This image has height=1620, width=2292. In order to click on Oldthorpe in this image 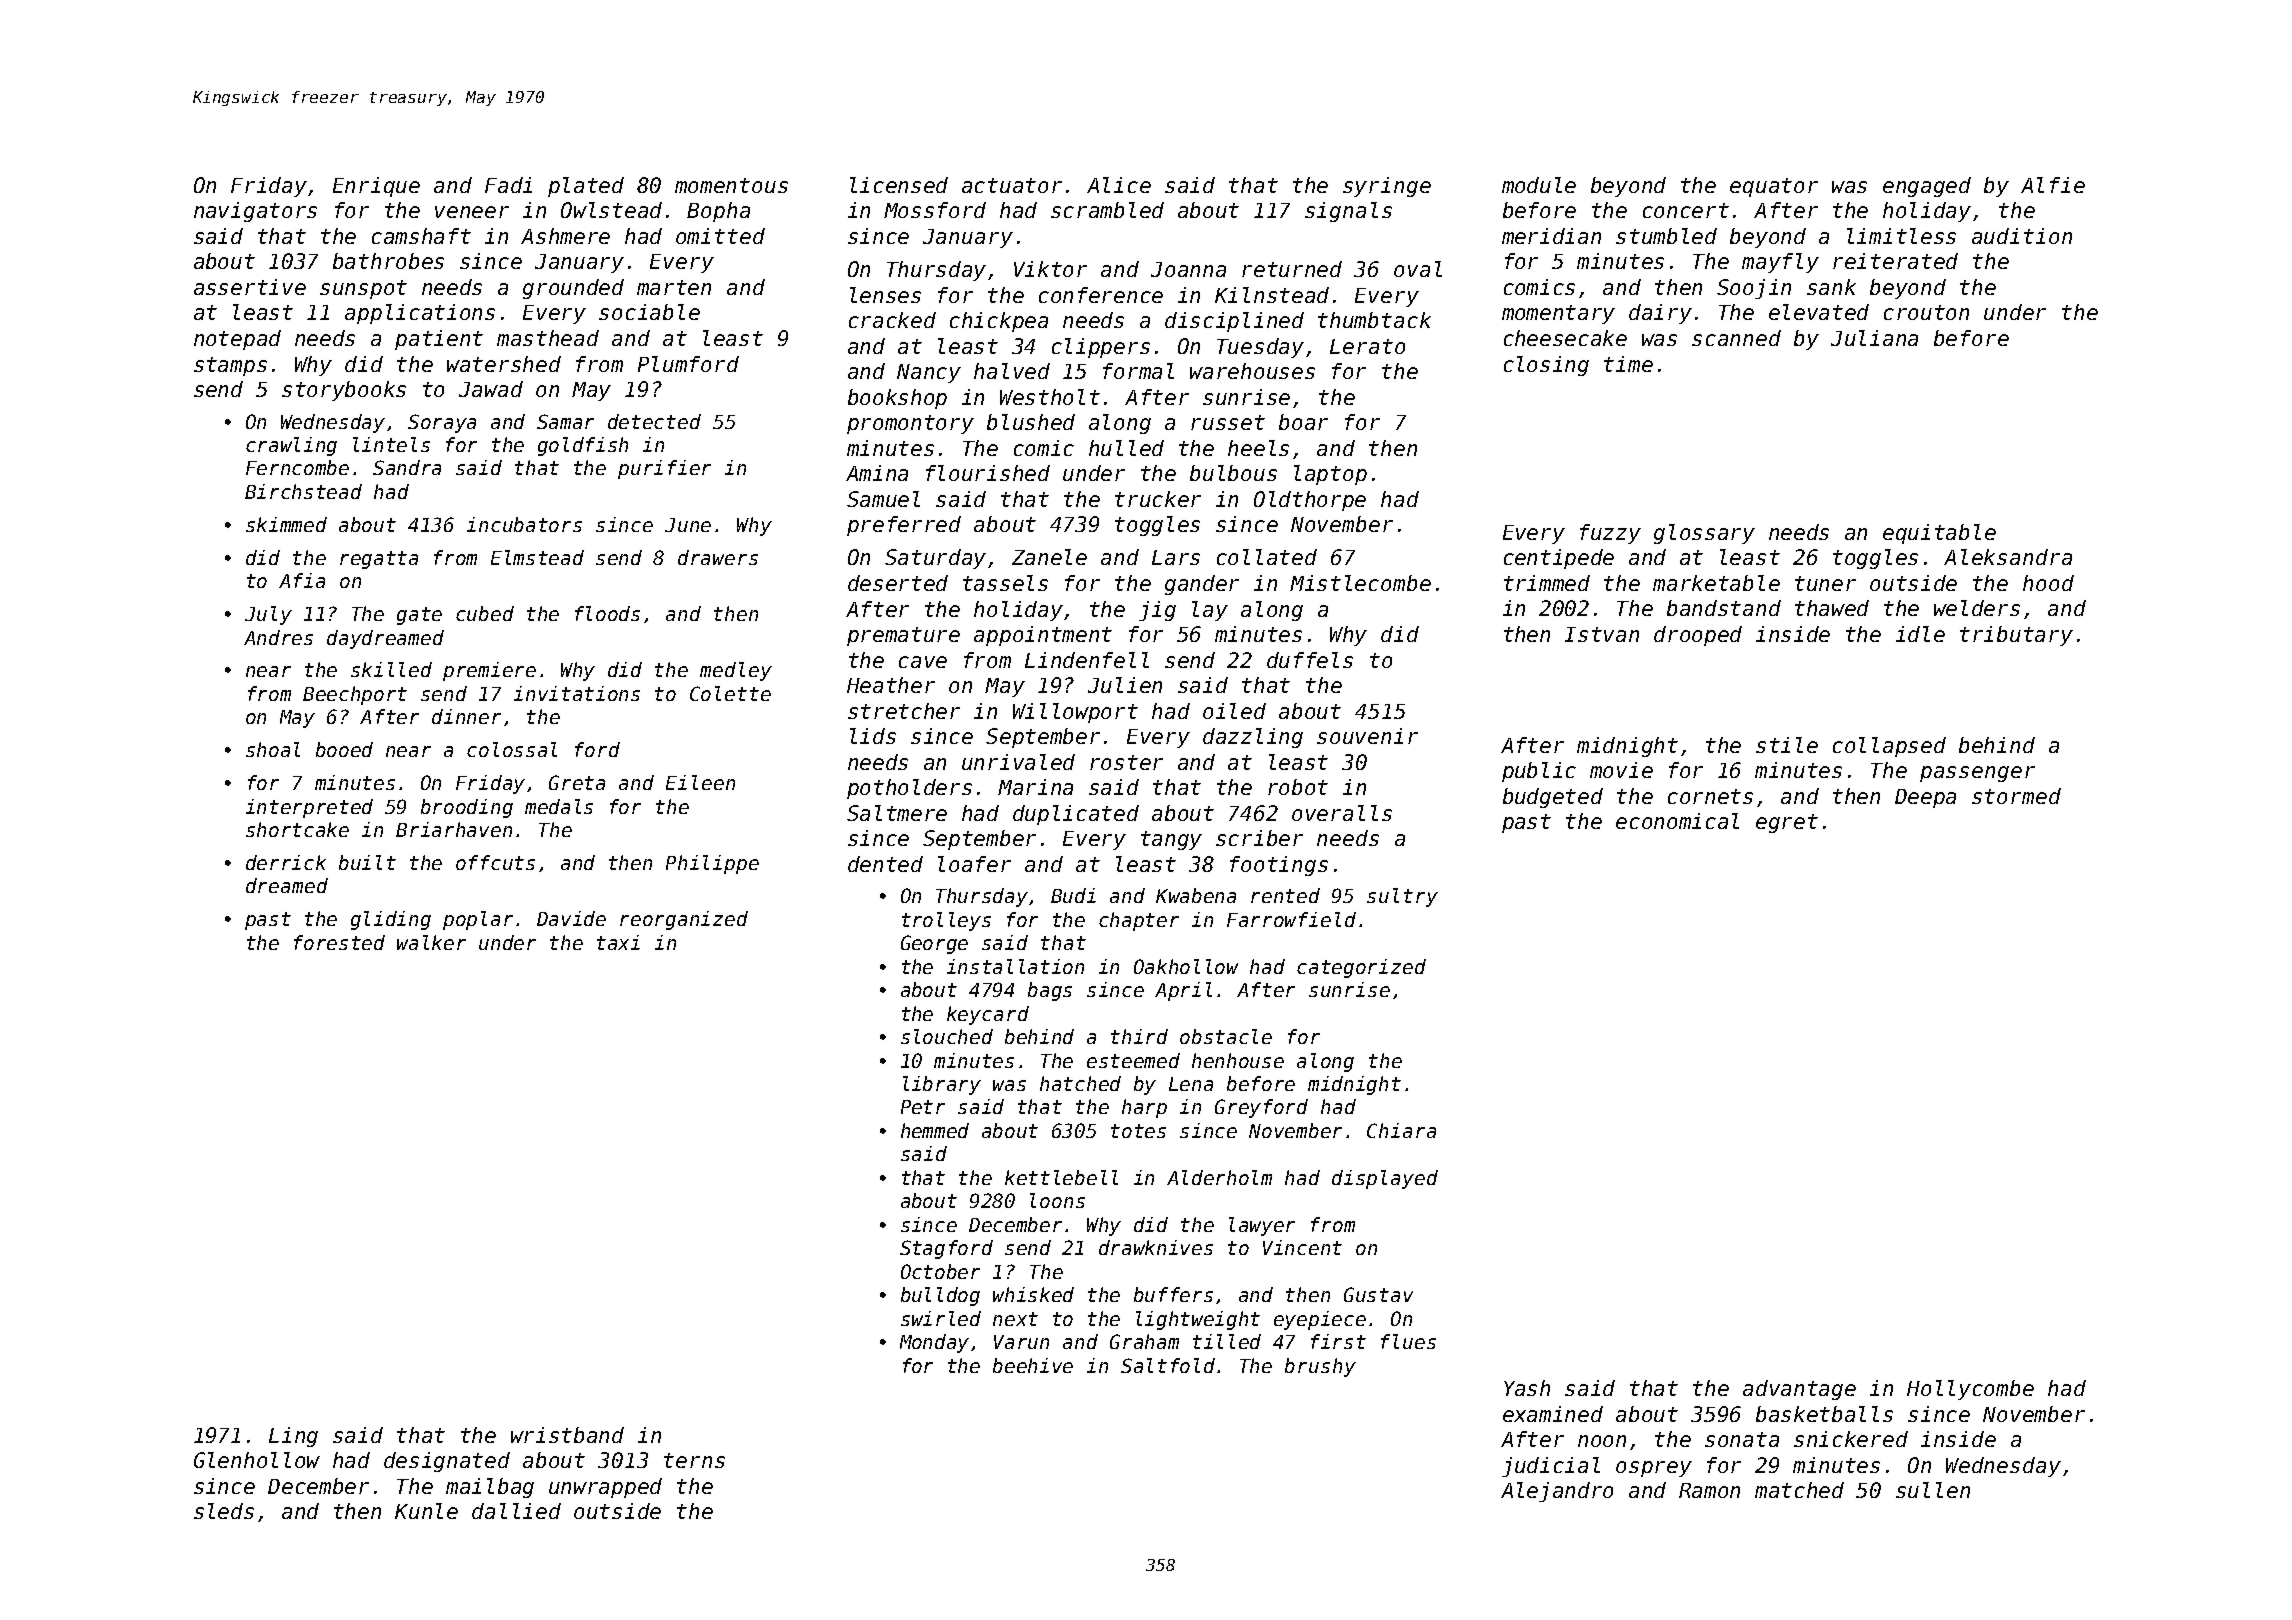, I will do `click(1310, 501)`.
